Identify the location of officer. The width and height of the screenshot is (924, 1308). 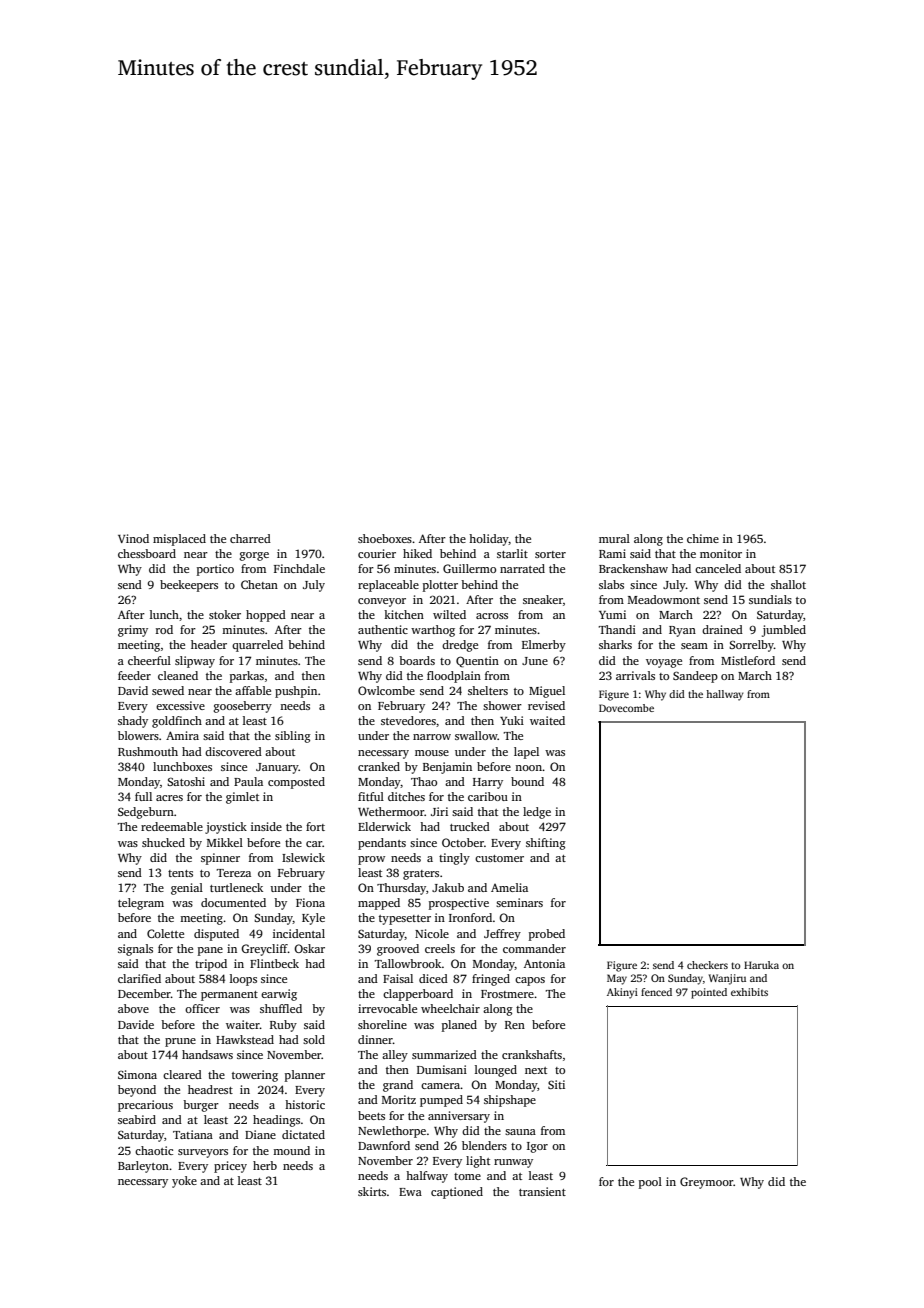
(202, 1008).
